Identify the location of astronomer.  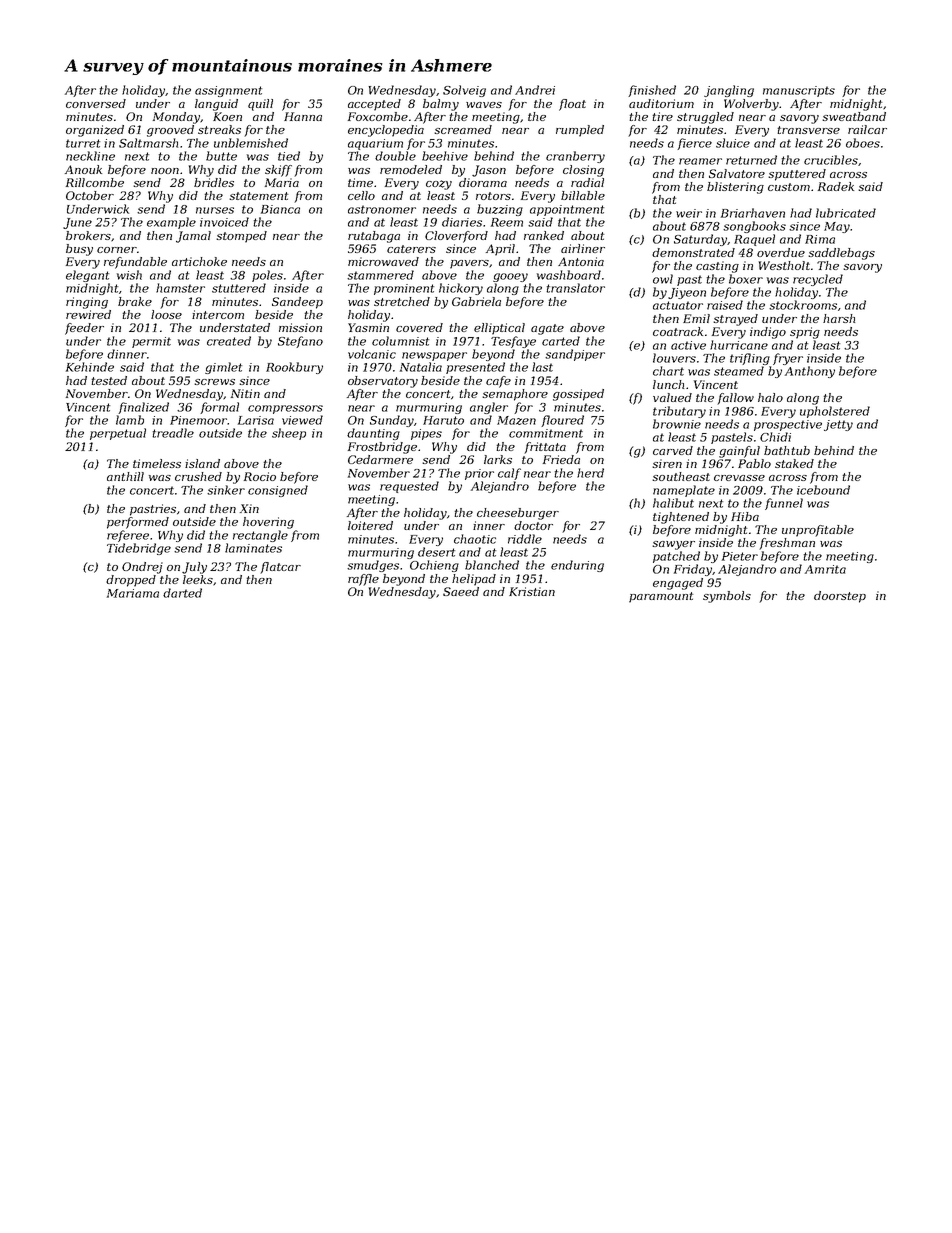
(382, 209).
